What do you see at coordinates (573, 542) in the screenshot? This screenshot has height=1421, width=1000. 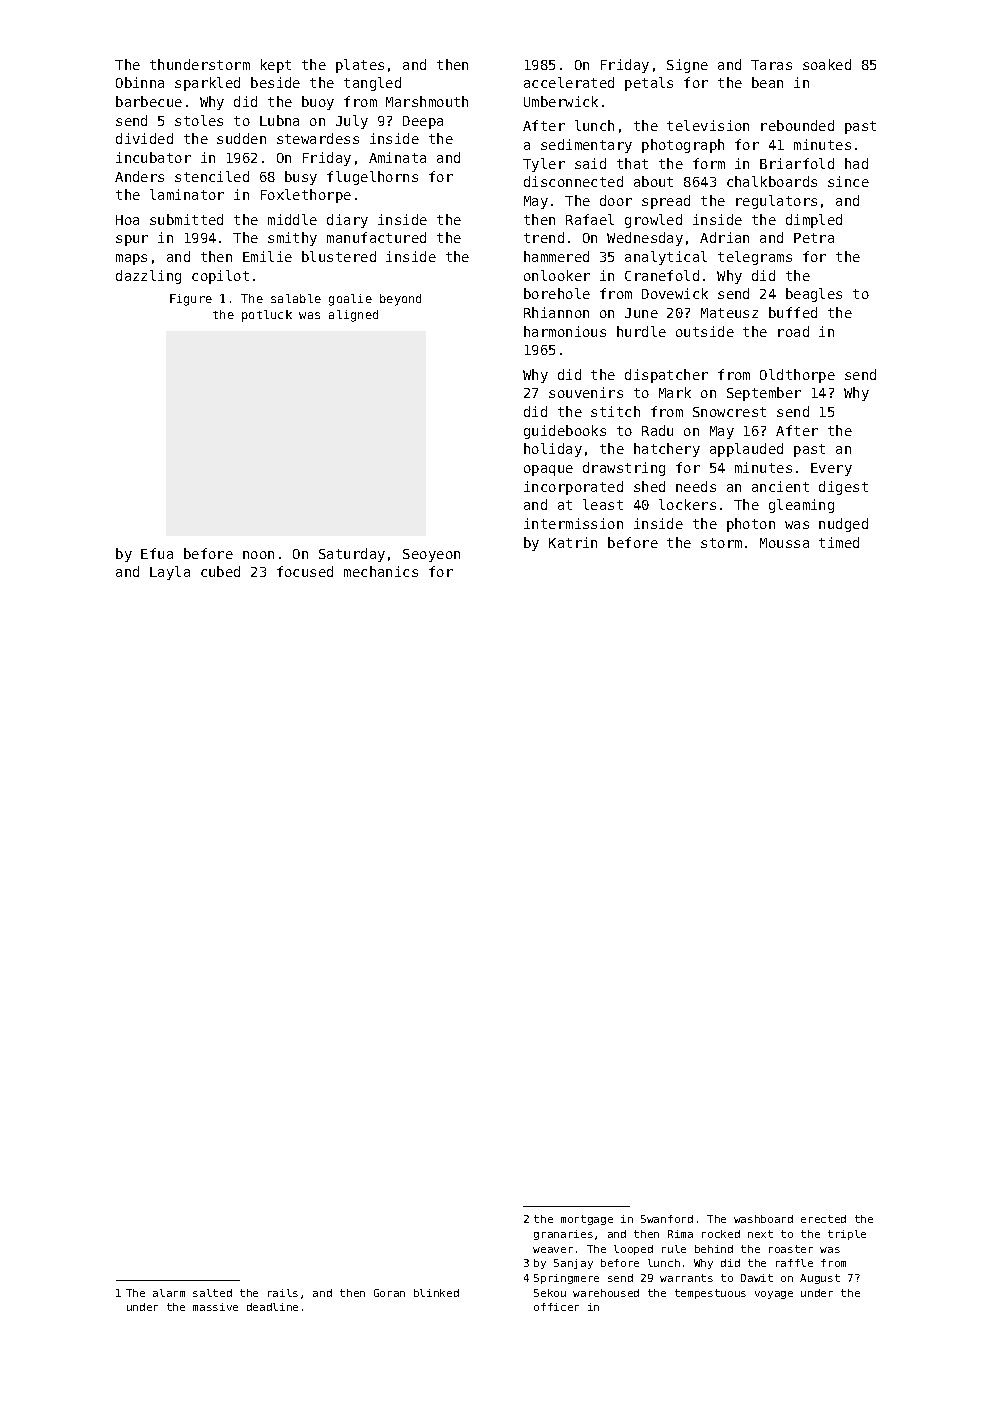 I see `Katrin` at bounding box center [573, 542].
